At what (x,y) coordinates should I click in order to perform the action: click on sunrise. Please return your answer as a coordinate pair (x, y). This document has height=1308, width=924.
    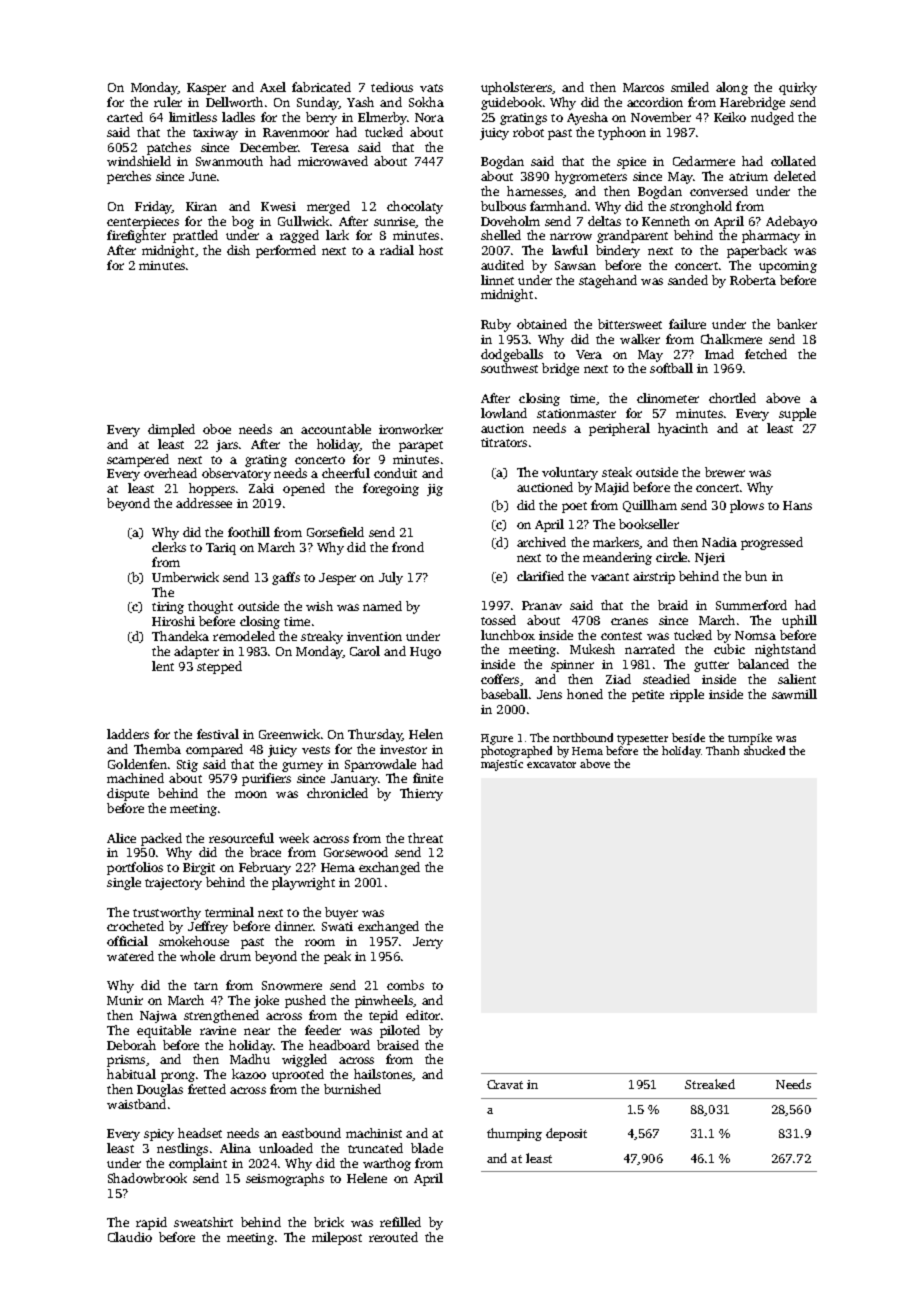
    Looking at the image, I should click on (394, 221).
